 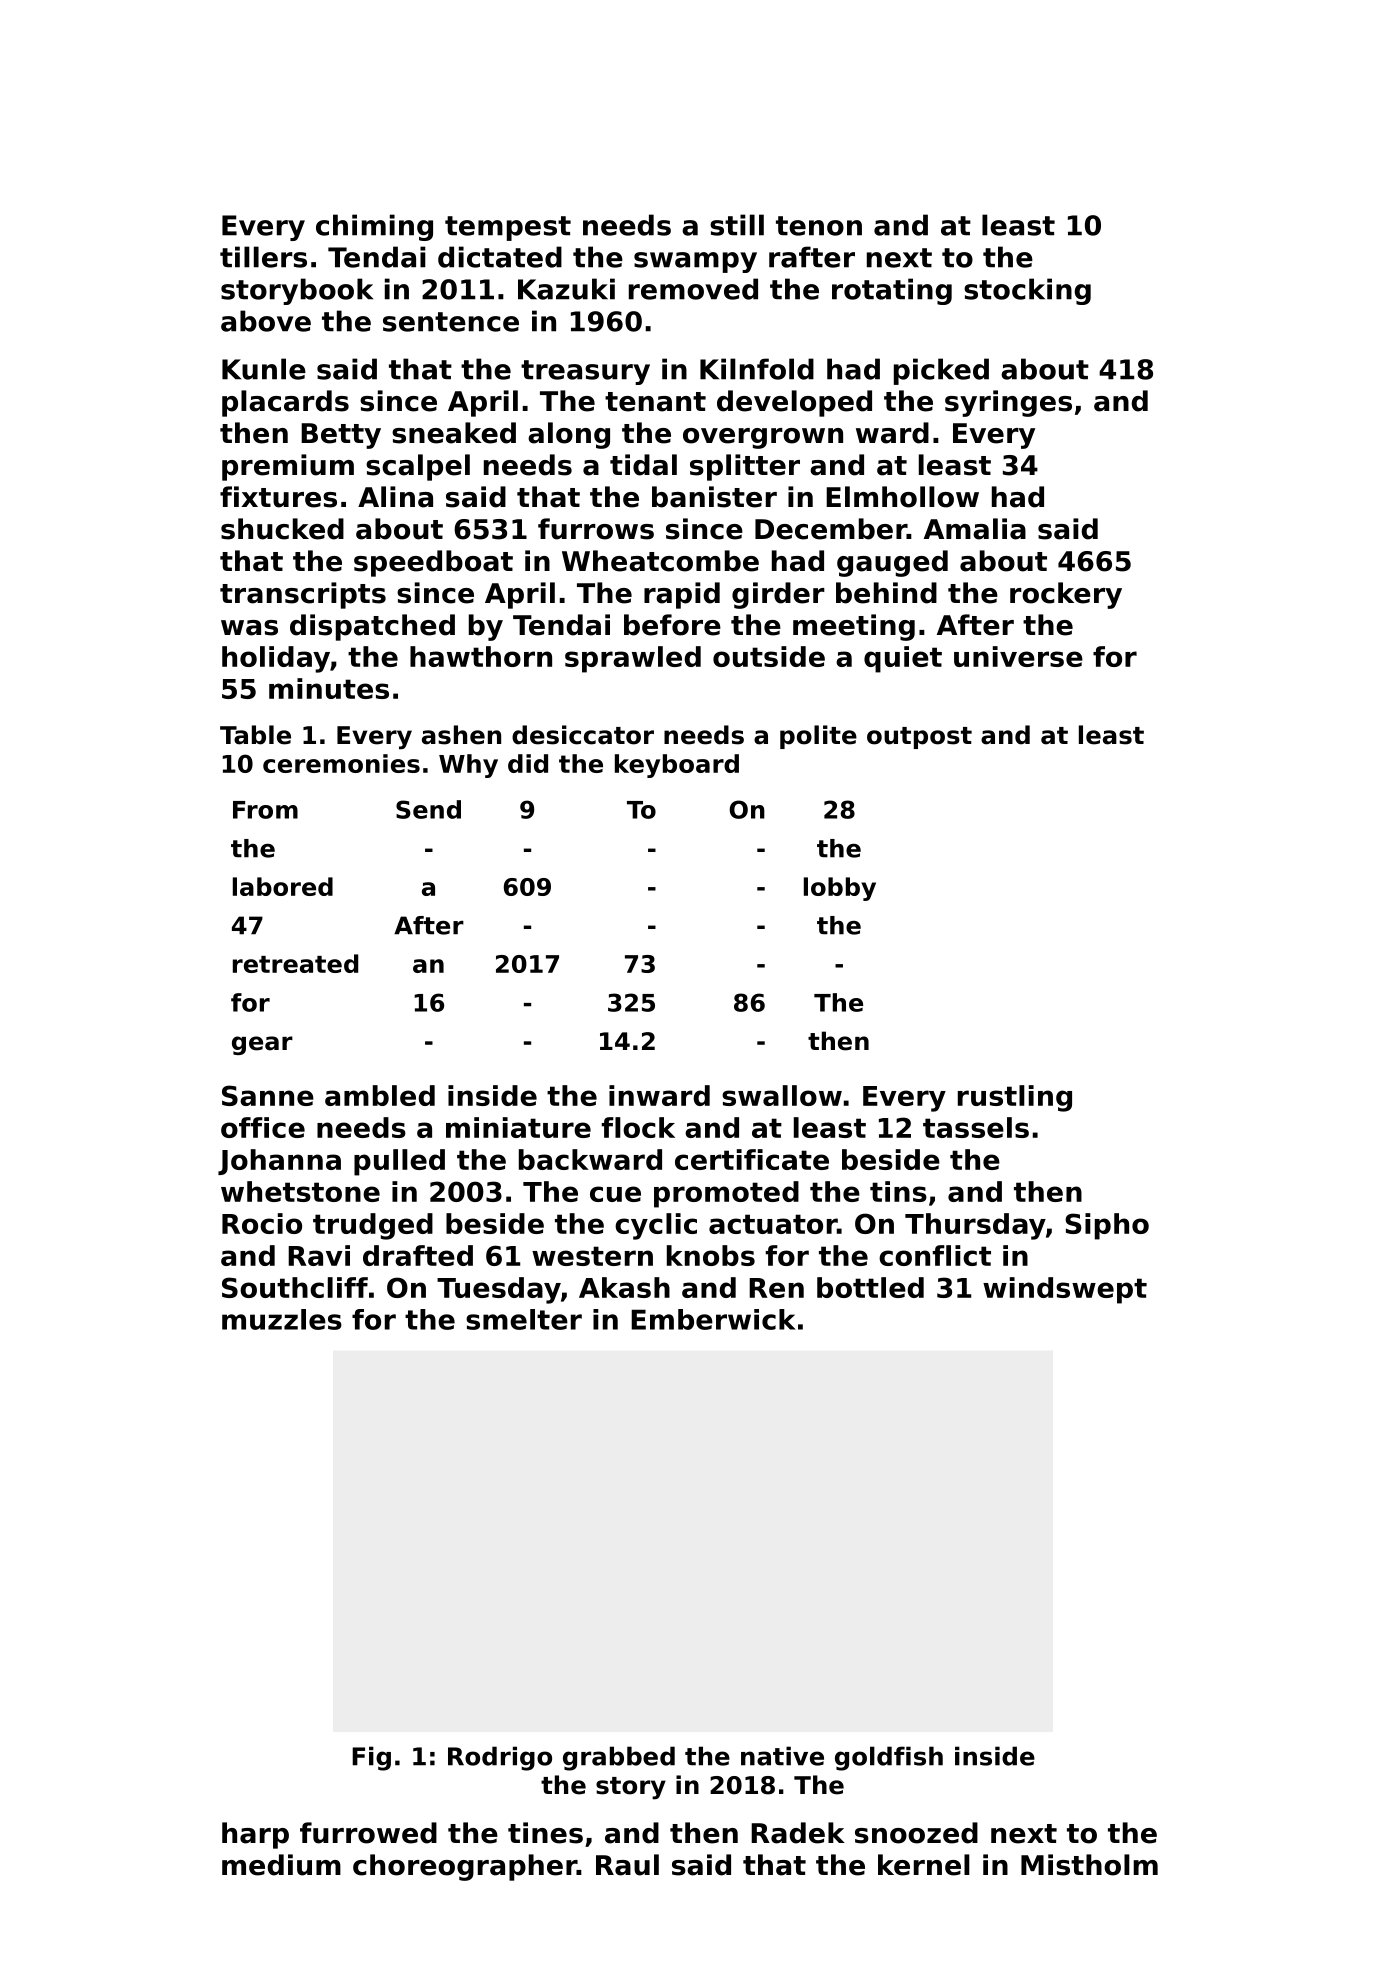 What do you see at coordinates (737, 225) in the screenshot?
I see `still` at bounding box center [737, 225].
